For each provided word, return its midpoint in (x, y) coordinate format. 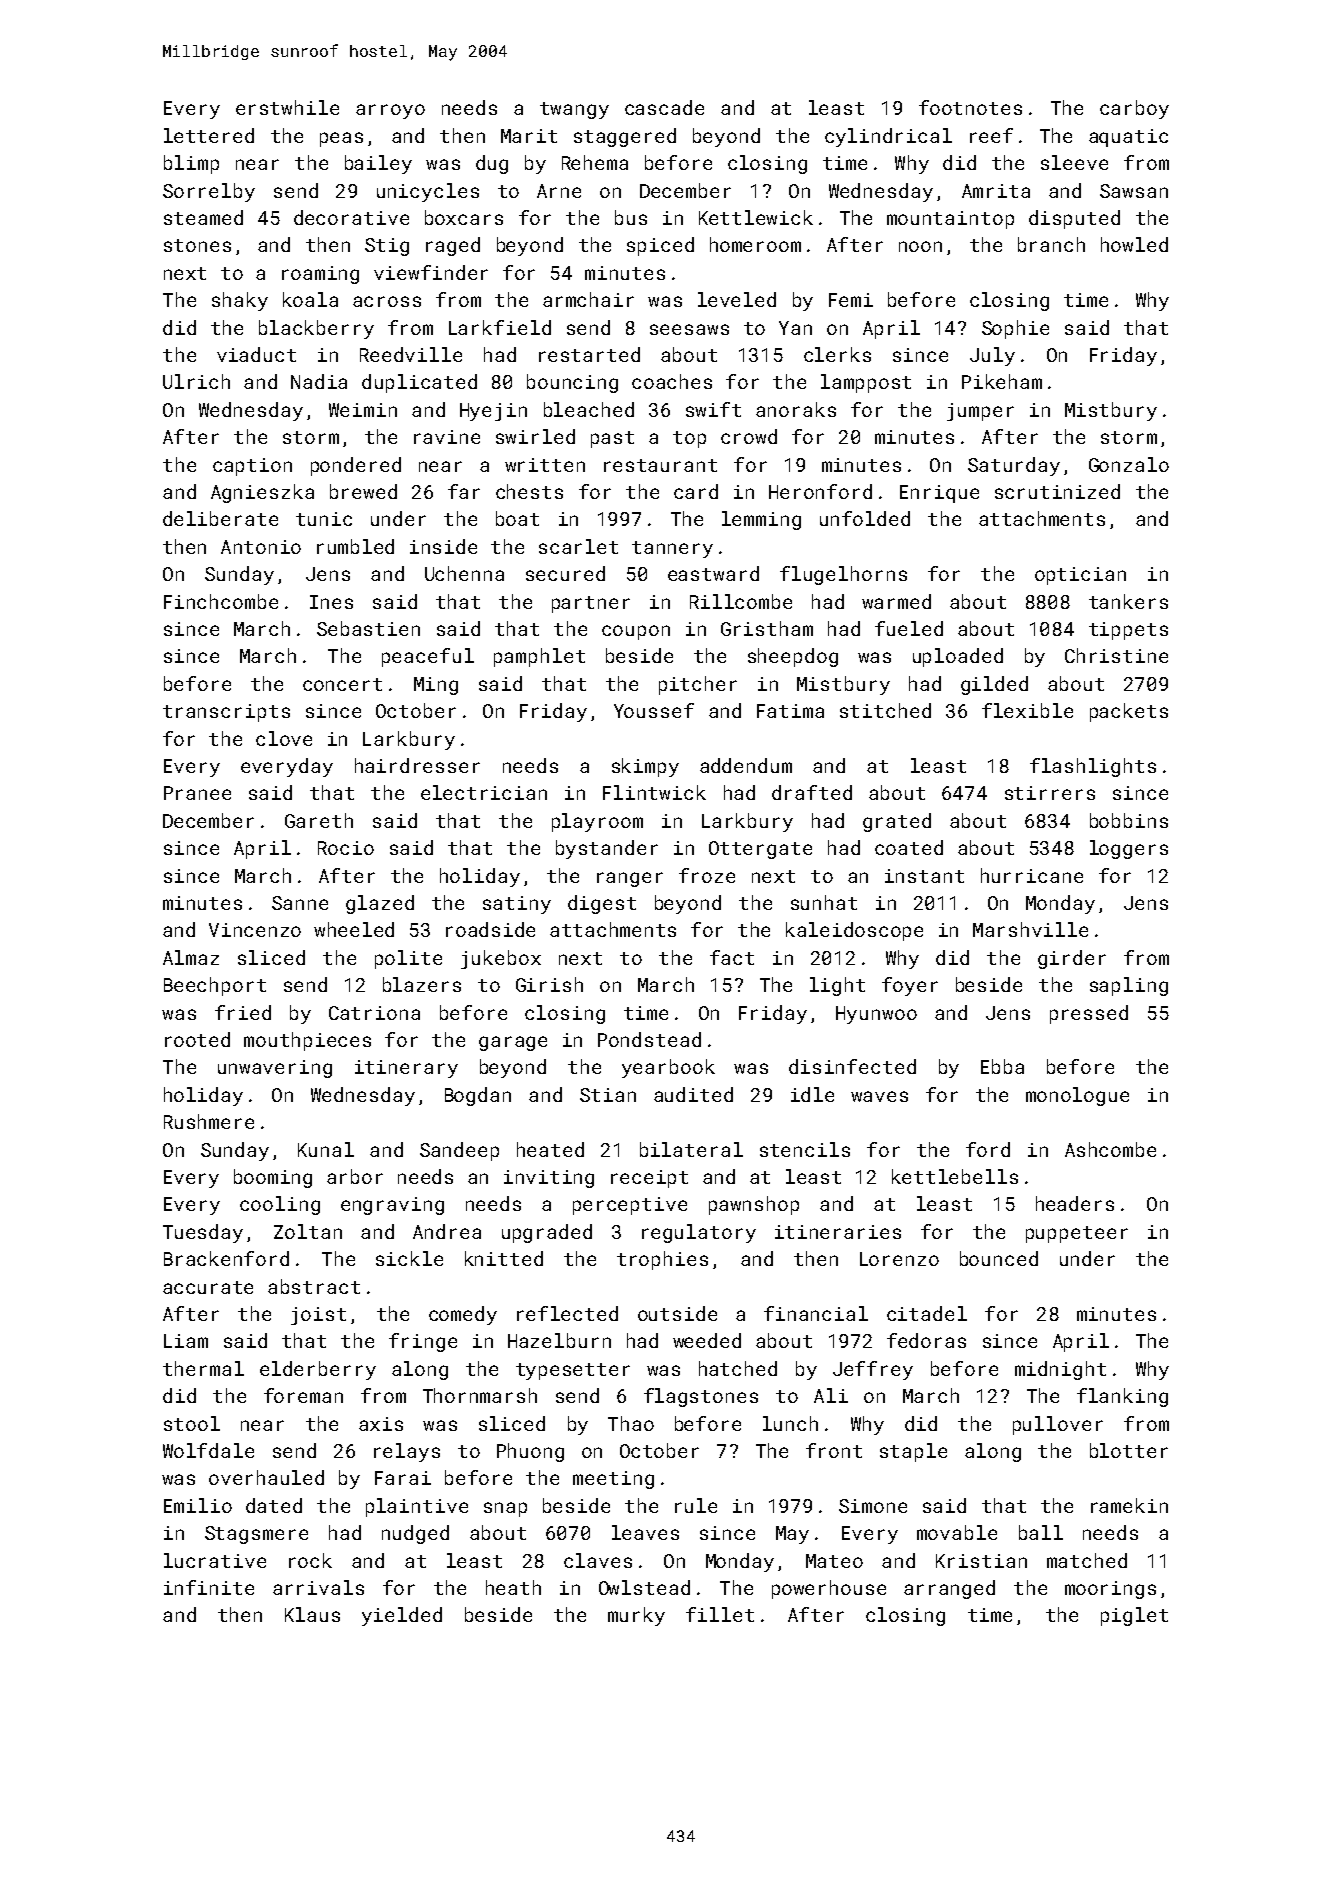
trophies (662, 1260)
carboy (1134, 109)
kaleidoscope (854, 931)
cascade (664, 107)
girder (1072, 959)
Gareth (319, 820)
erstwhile (287, 107)
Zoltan (308, 1231)
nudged (415, 1534)
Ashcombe (1110, 1149)
